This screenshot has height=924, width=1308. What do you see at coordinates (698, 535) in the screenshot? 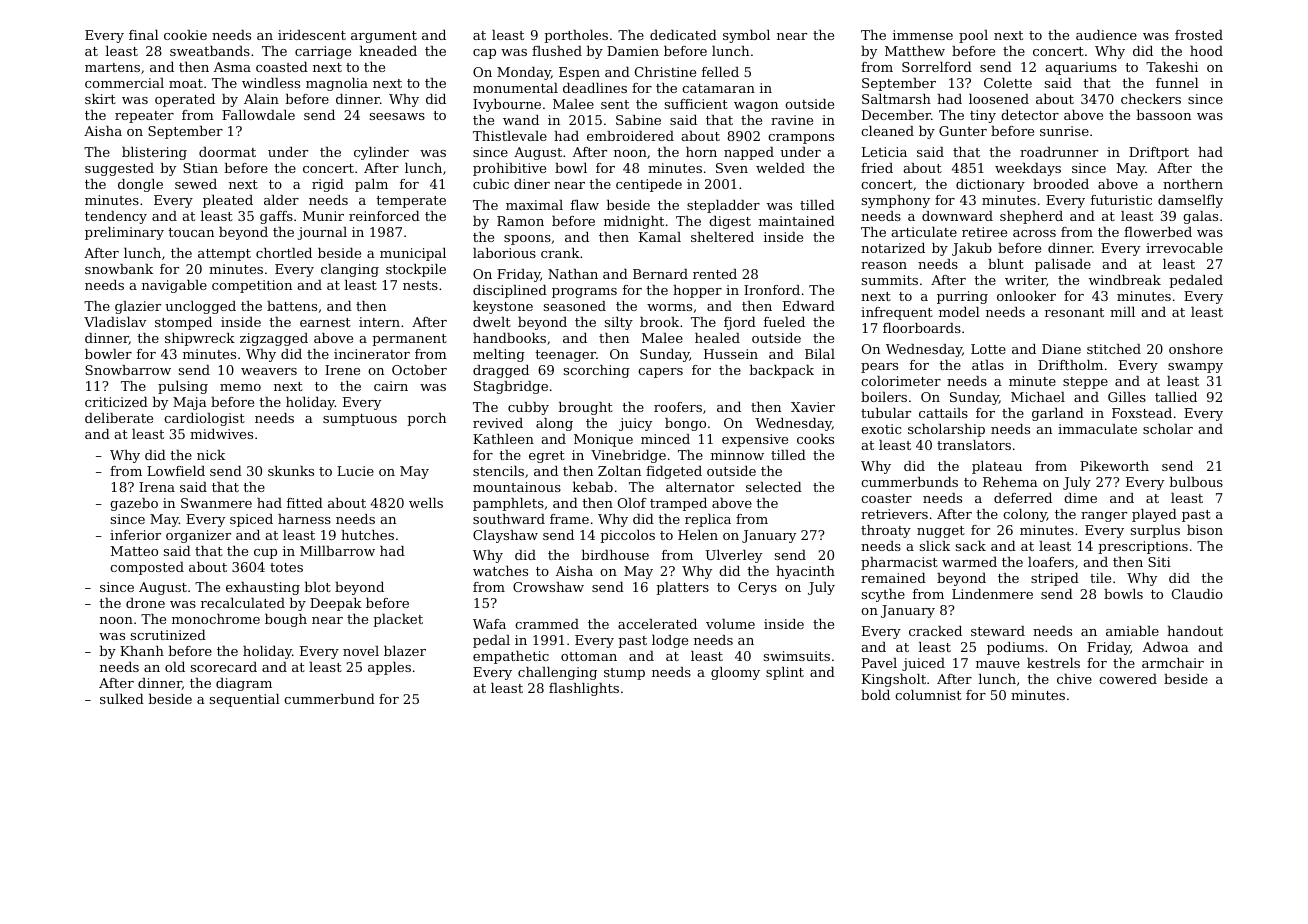
I see `Helen` at bounding box center [698, 535].
